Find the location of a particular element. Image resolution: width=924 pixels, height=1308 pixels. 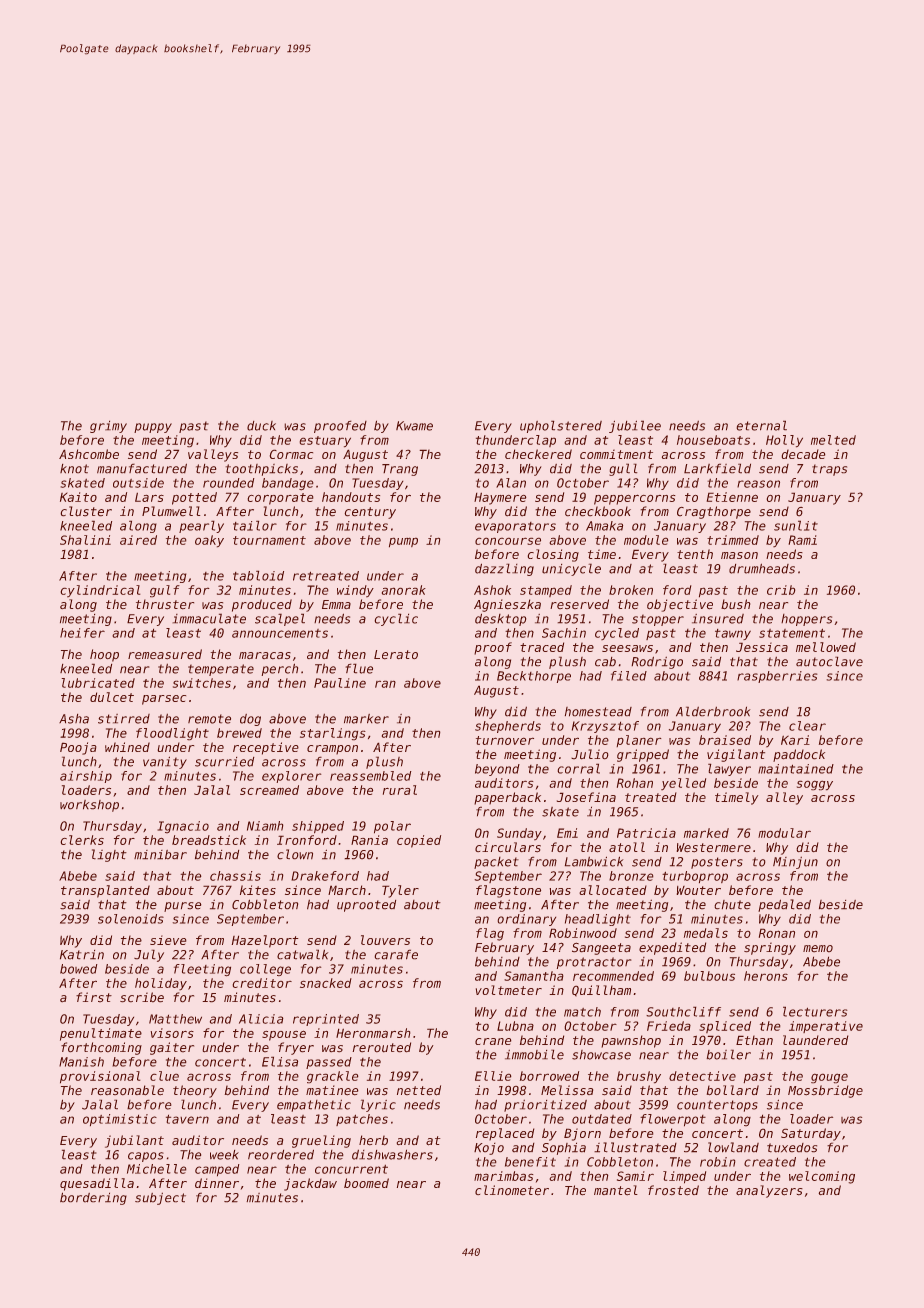

sunlit is located at coordinates (796, 526).
